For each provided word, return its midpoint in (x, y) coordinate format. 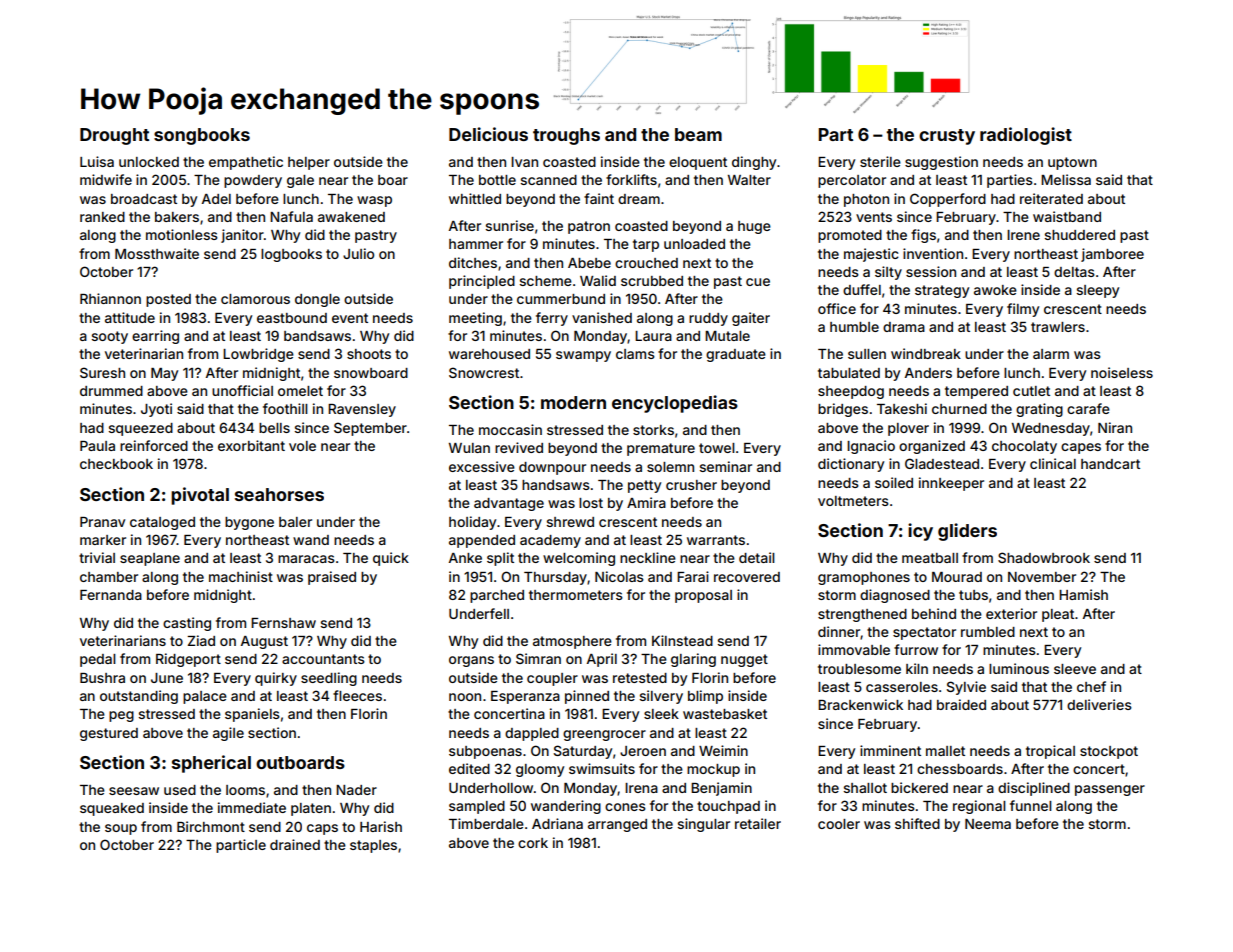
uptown (1072, 163)
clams (635, 354)
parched (497, 596)
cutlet (1031, 391)
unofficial (242, 390)
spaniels (252, 715)
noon (465, 697)
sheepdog (851, 392)
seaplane (150, 559)
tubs (973, 595)
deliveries (1099, 704)
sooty (110, 337)
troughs (566, 136)
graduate (736, 355)
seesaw (134, 791)
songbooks (202, 136)
